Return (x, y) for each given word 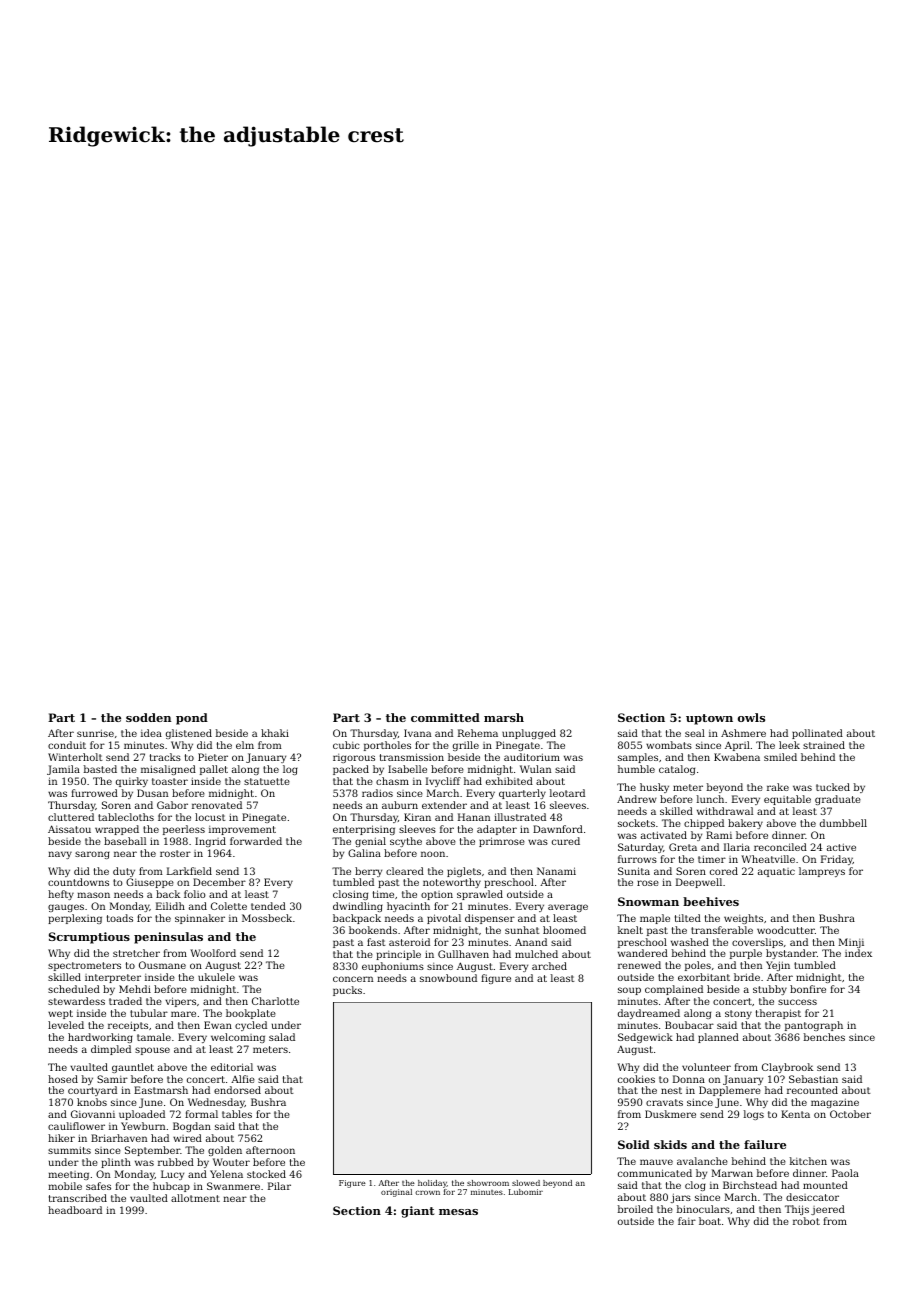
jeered (828, 1210)
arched (549, 966)
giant (417, 1212)
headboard (75, 1210)
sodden (148, 717)
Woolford (213, 953)
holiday (432, 1184)
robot (806, 1221)
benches (824, 1037)
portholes (387, 746)
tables (237, 1114)
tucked (833, 787)
